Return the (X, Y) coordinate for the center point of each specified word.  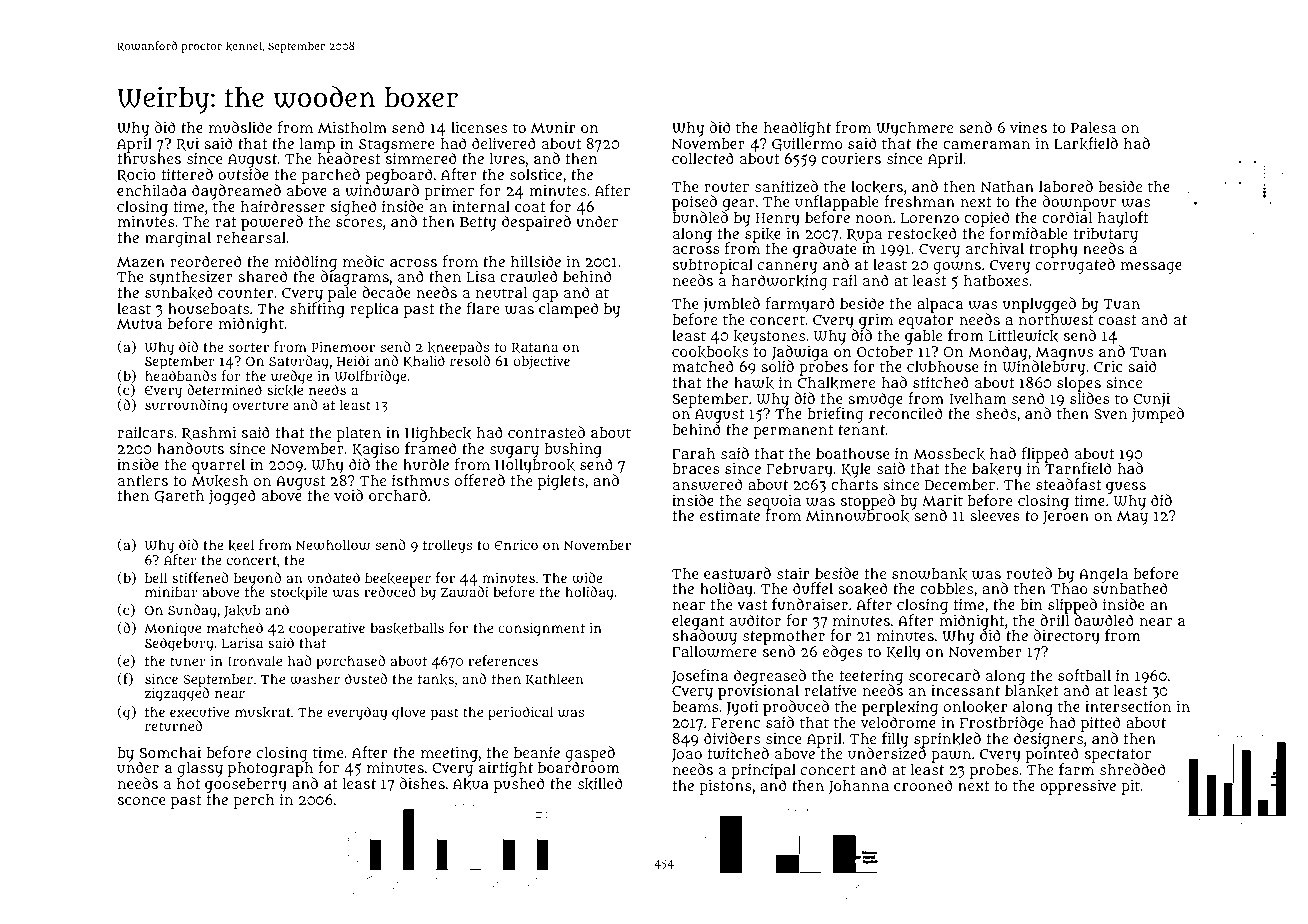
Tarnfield (1078, 468)
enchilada (152, 190)
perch (254, 801)
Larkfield (1086, 143)
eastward (737, 573)
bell (156, 577)
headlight (797, 129)
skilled (600, 783)
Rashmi (209, 433)
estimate (730, 515)
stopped (868, 502)
